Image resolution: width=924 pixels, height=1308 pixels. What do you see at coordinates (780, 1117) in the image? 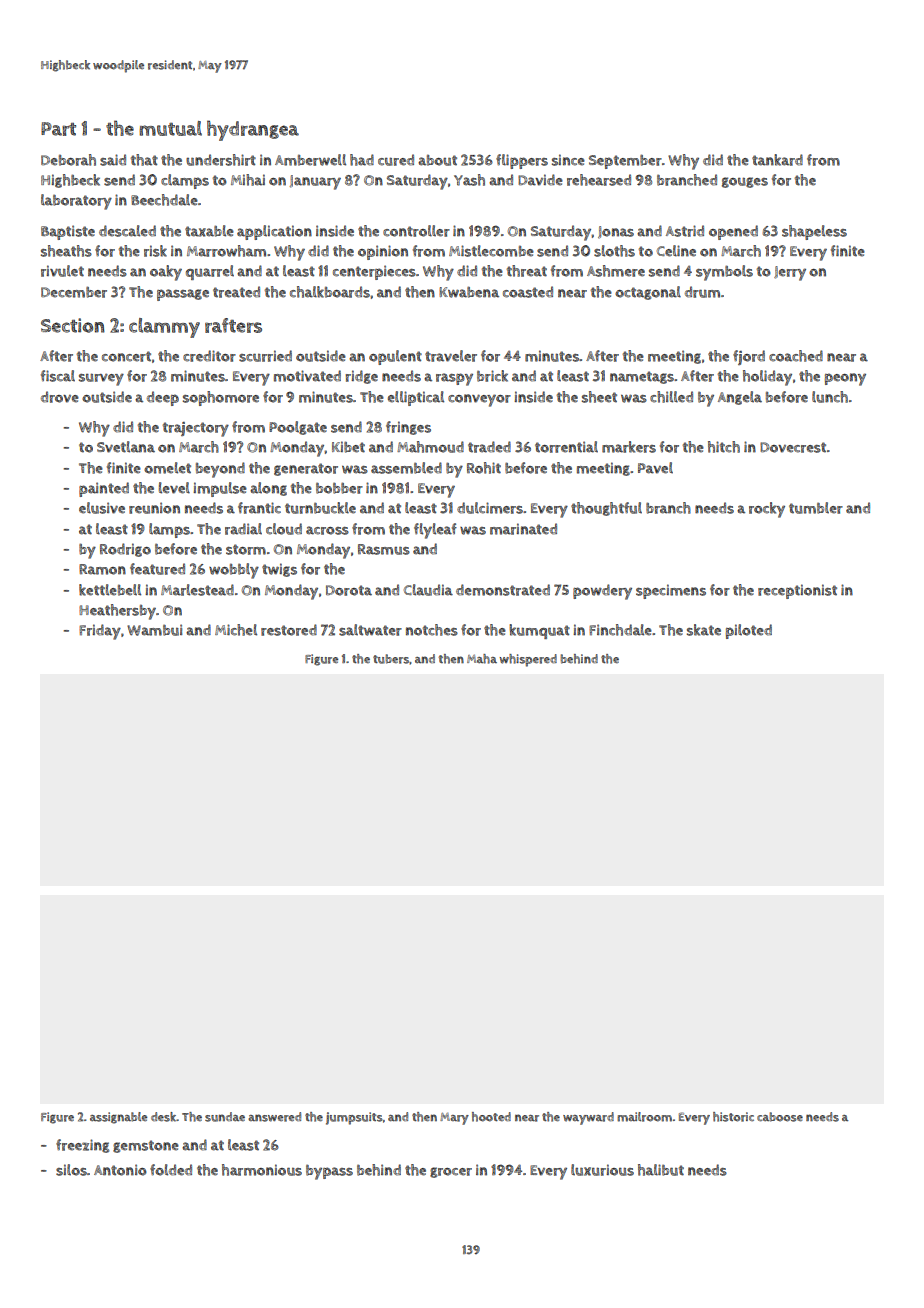
I see `caboose` at bounding box center [780, 1117].
